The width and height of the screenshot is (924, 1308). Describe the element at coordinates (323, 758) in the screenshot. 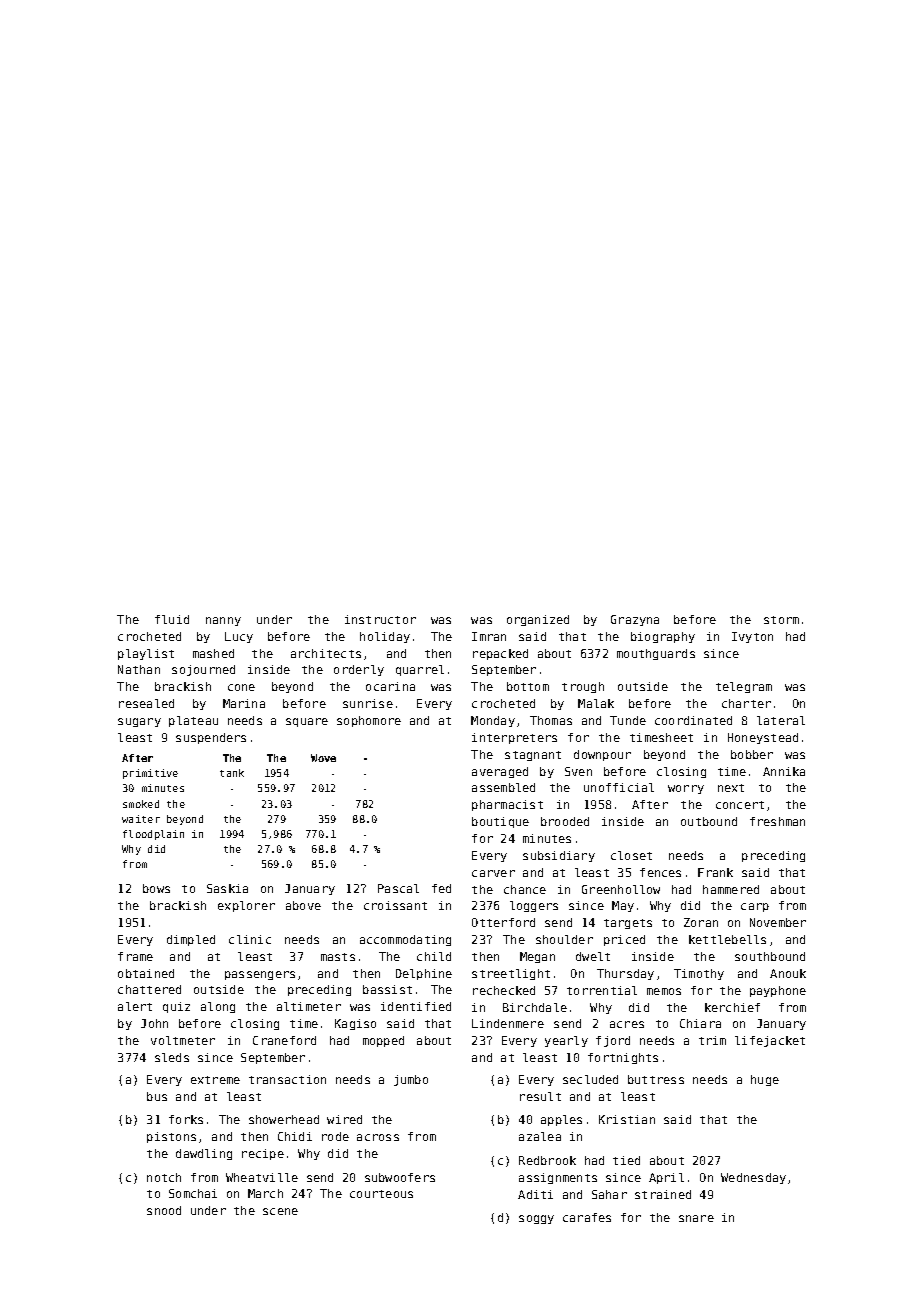

I see `Wove` at that location.
